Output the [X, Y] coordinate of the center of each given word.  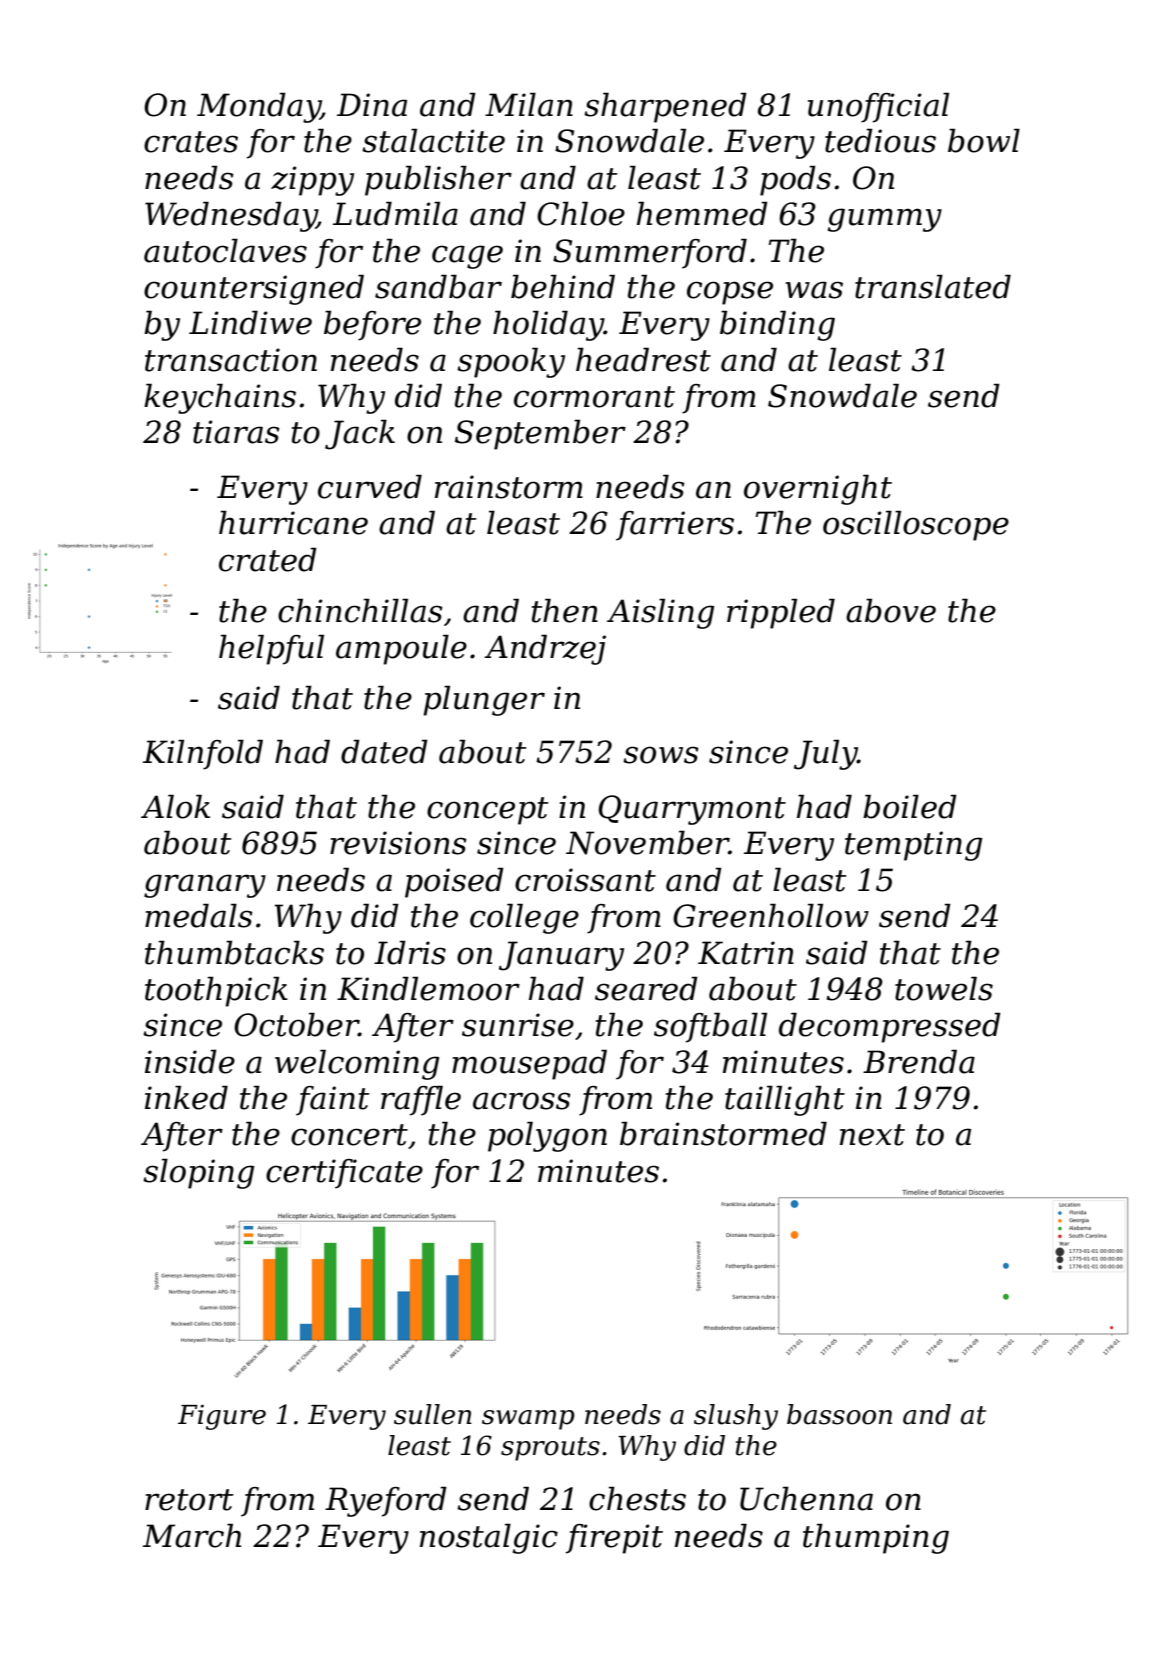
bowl [984, 140]
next [872, 1135]
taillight [785, 1100]
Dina [372, 105]
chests [637, 1498]
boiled [910, 806]
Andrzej [545, 649]
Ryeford [386, 1501]
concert [349, 1135]
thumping [876, 1538]
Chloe [581, 213]
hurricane [293, 522]
